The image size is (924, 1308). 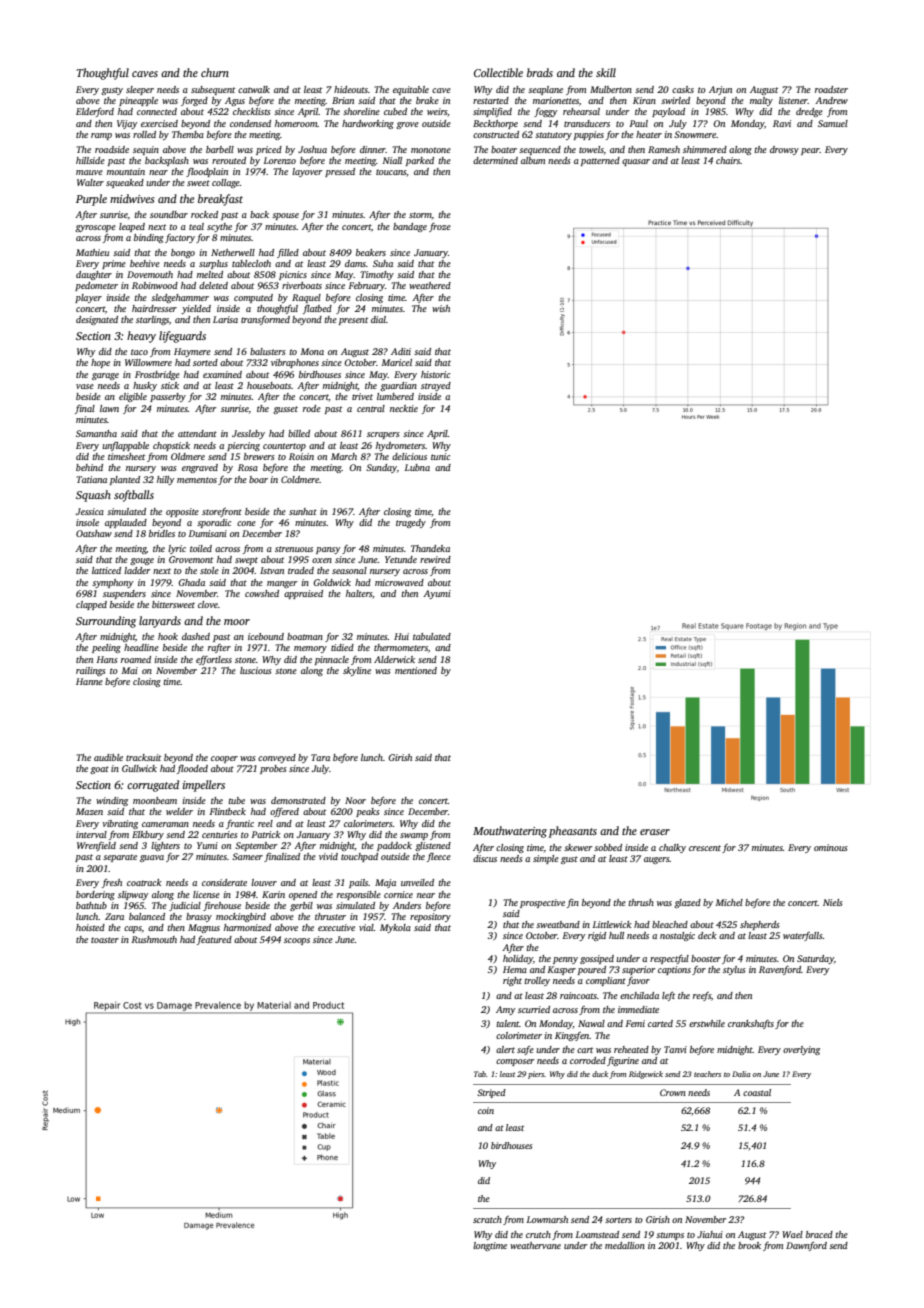 I want to click on Niels, so click(x=833, y=902).
